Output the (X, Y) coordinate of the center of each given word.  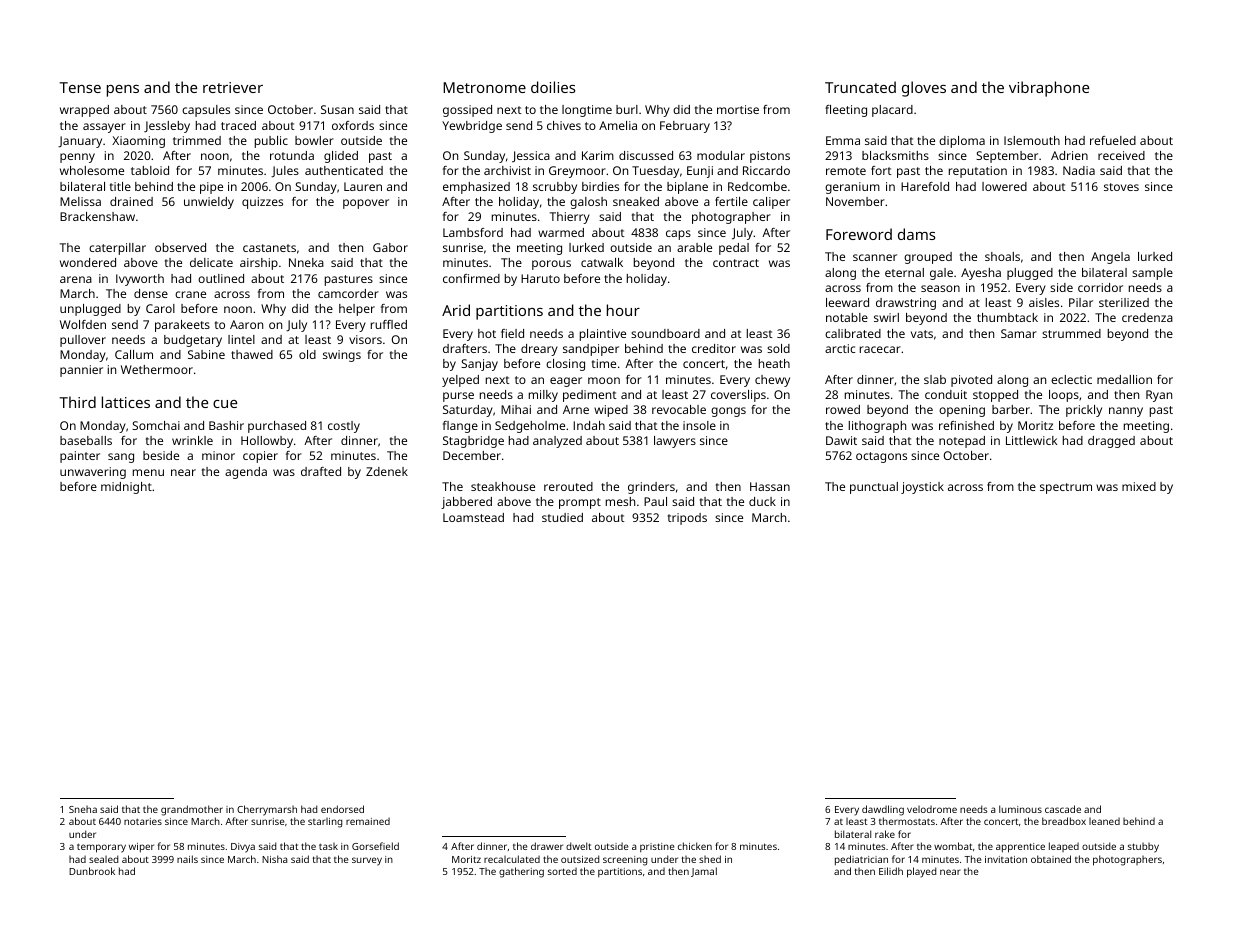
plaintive (603, 335)
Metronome (484, 87)
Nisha (274, 859)
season (940, 288)
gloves (924, 89)
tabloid (150, 170)
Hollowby (267, 442)
